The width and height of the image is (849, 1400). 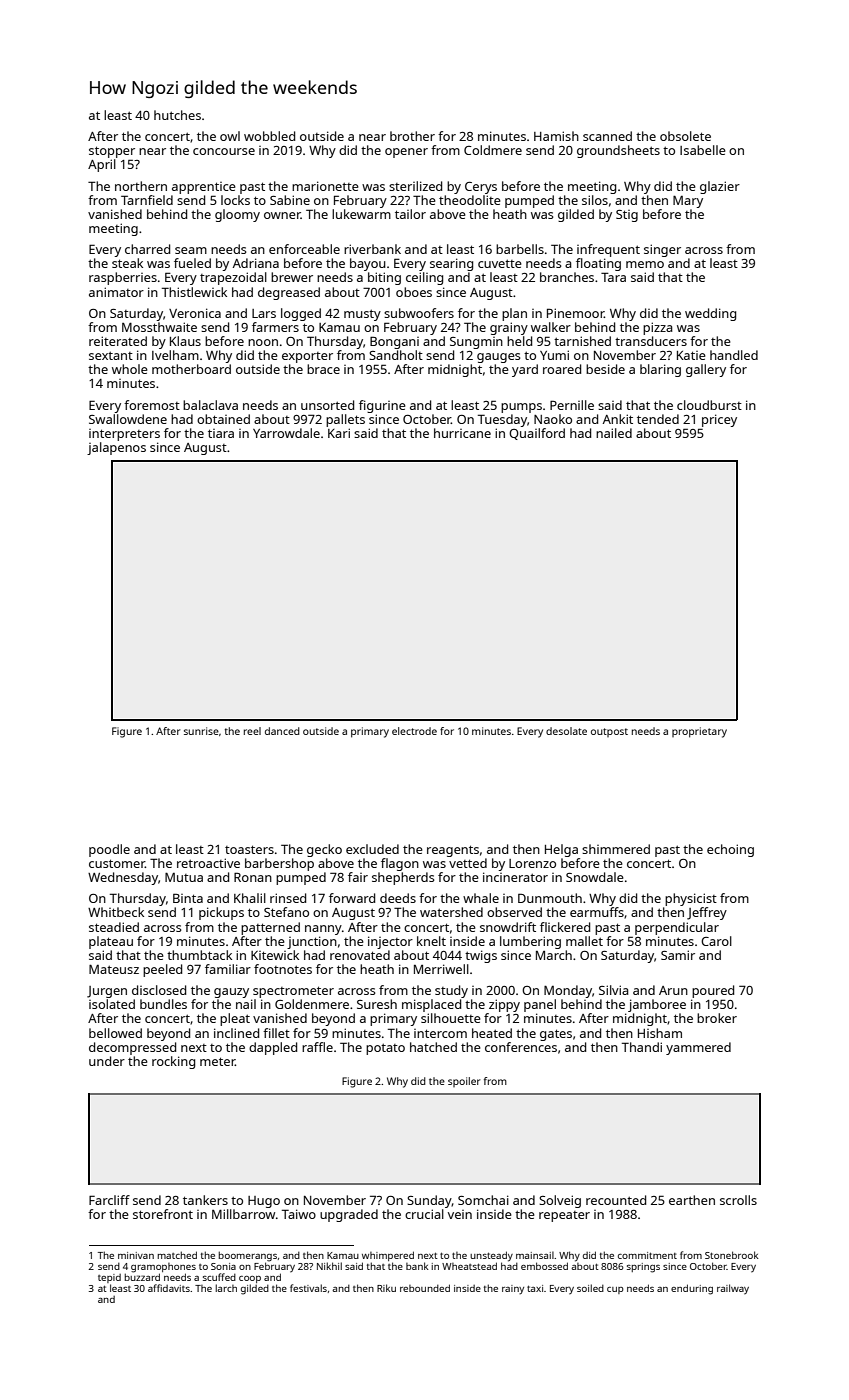 What do you see at coordinates (481, 956) in the image?
I see `twigs` at bounding box center [481, 956].
